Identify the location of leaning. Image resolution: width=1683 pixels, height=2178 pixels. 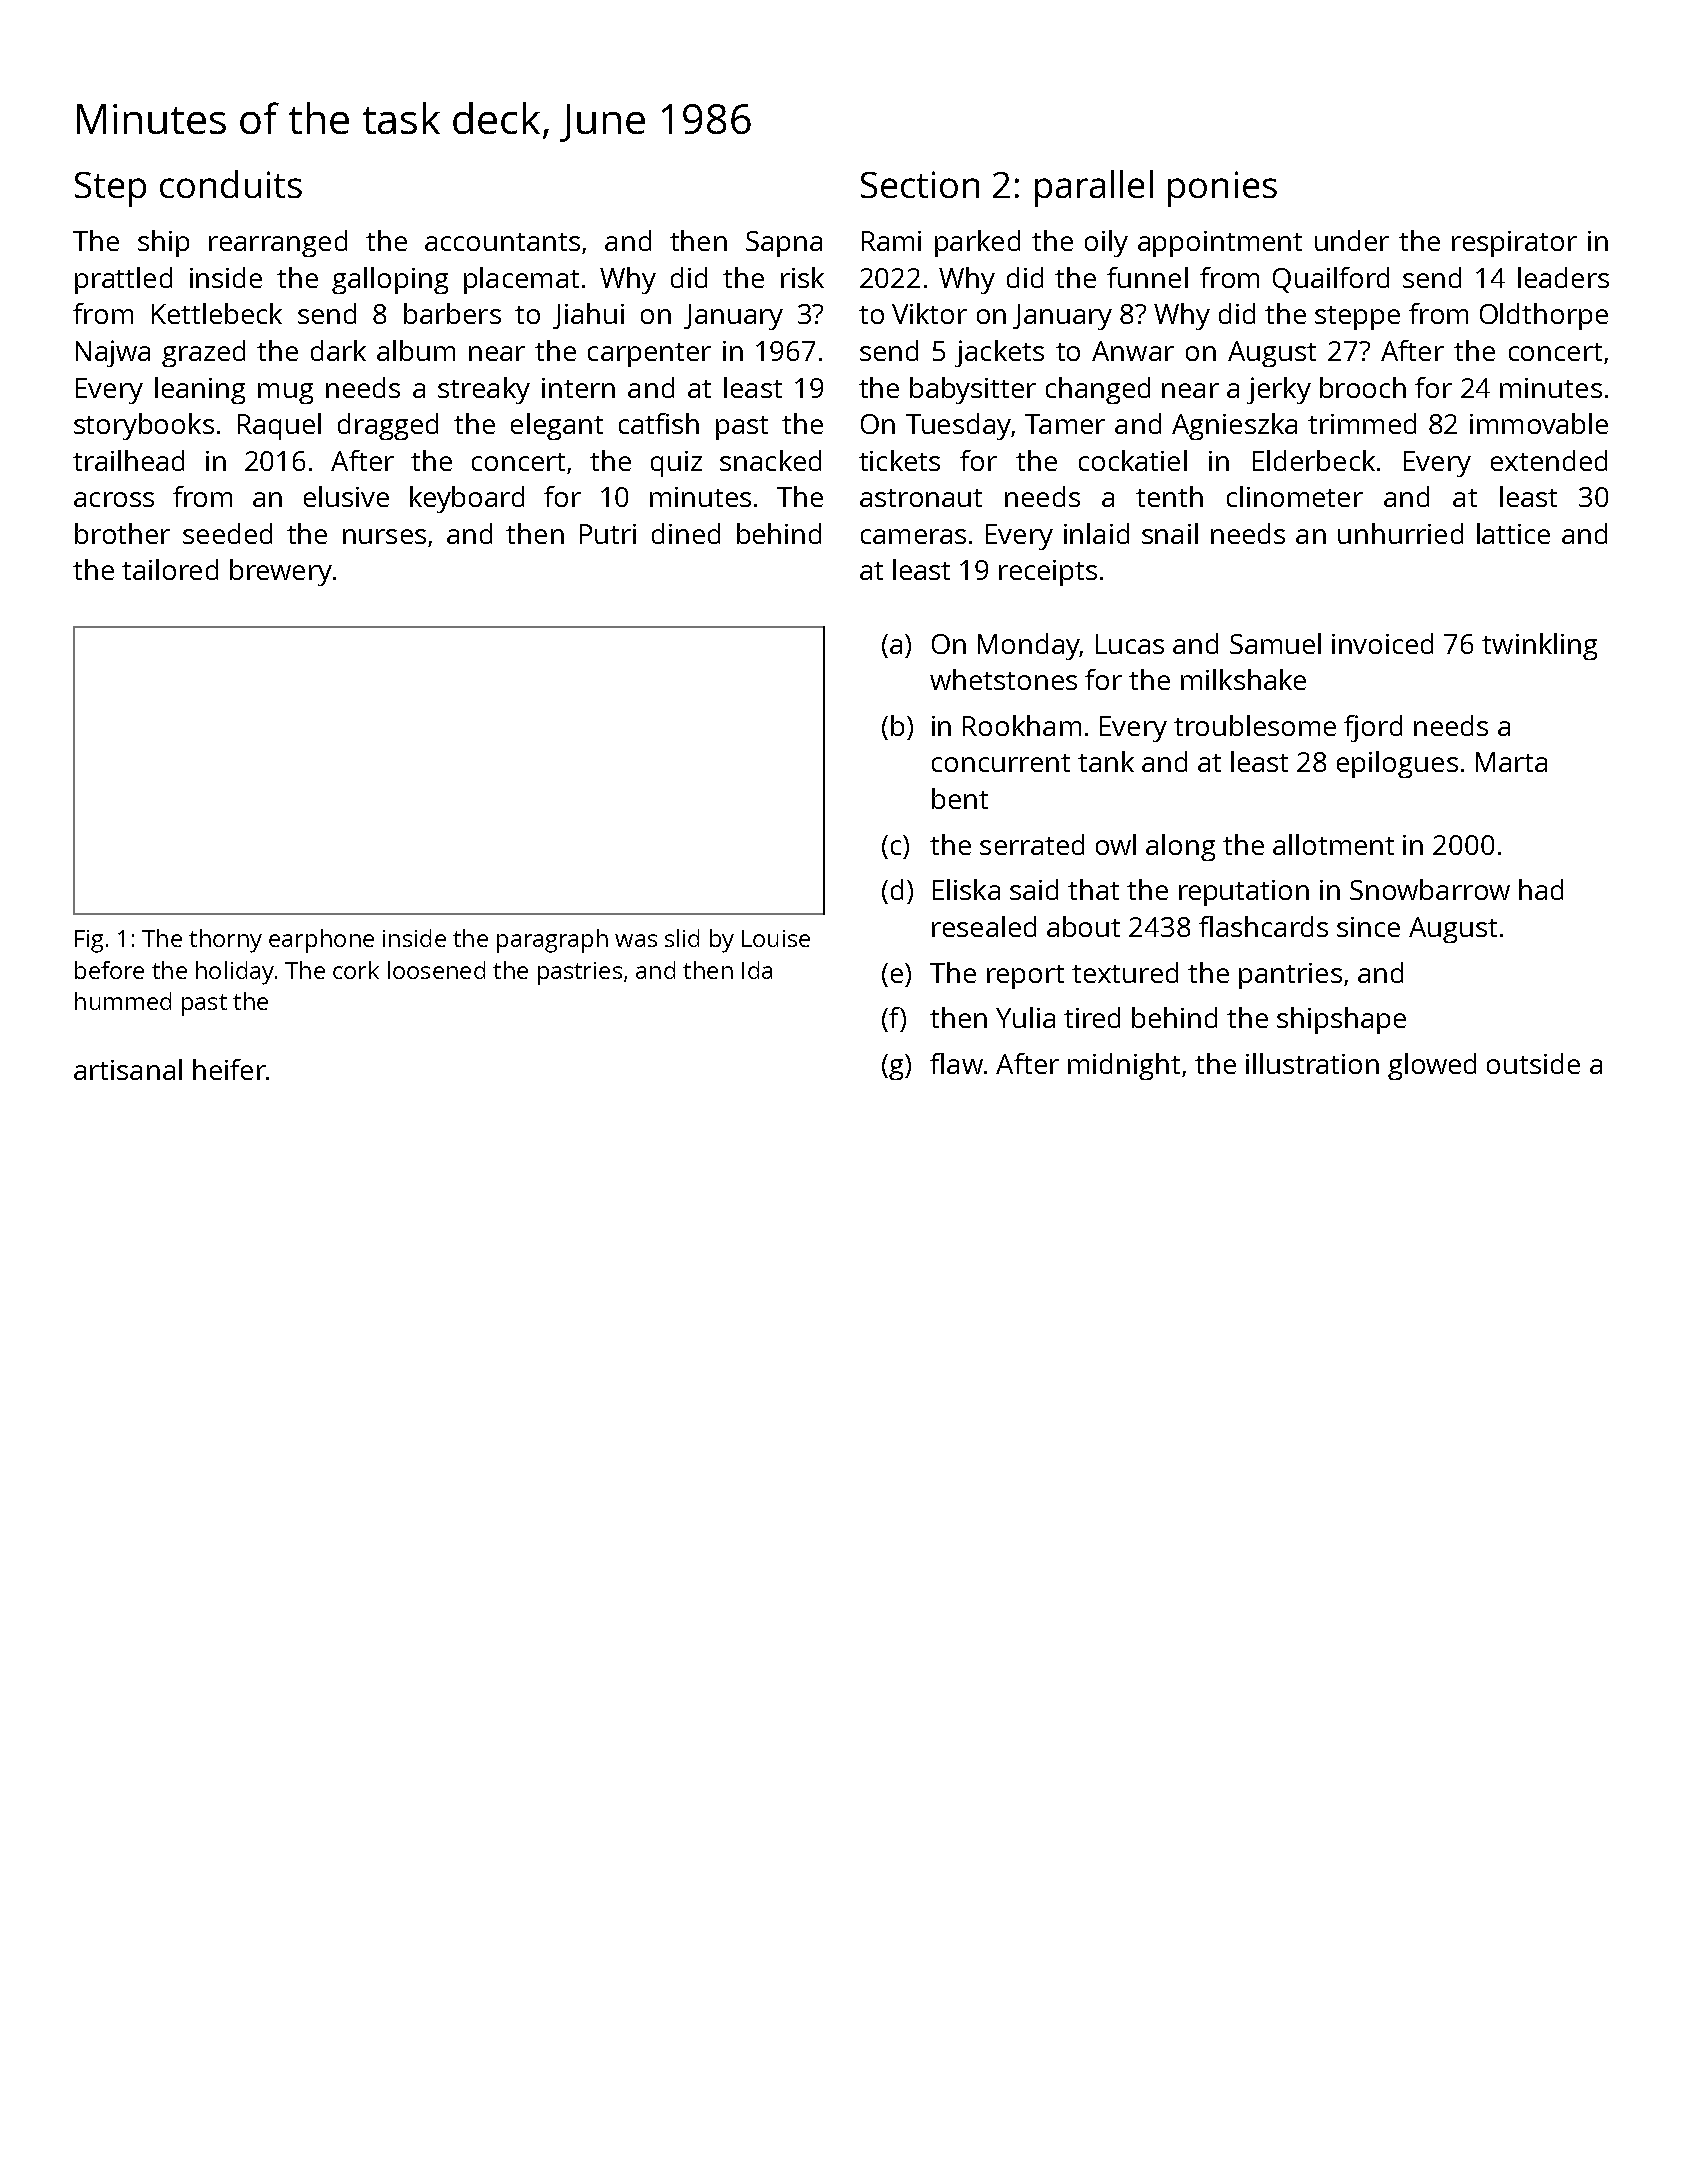
(200, 390).
